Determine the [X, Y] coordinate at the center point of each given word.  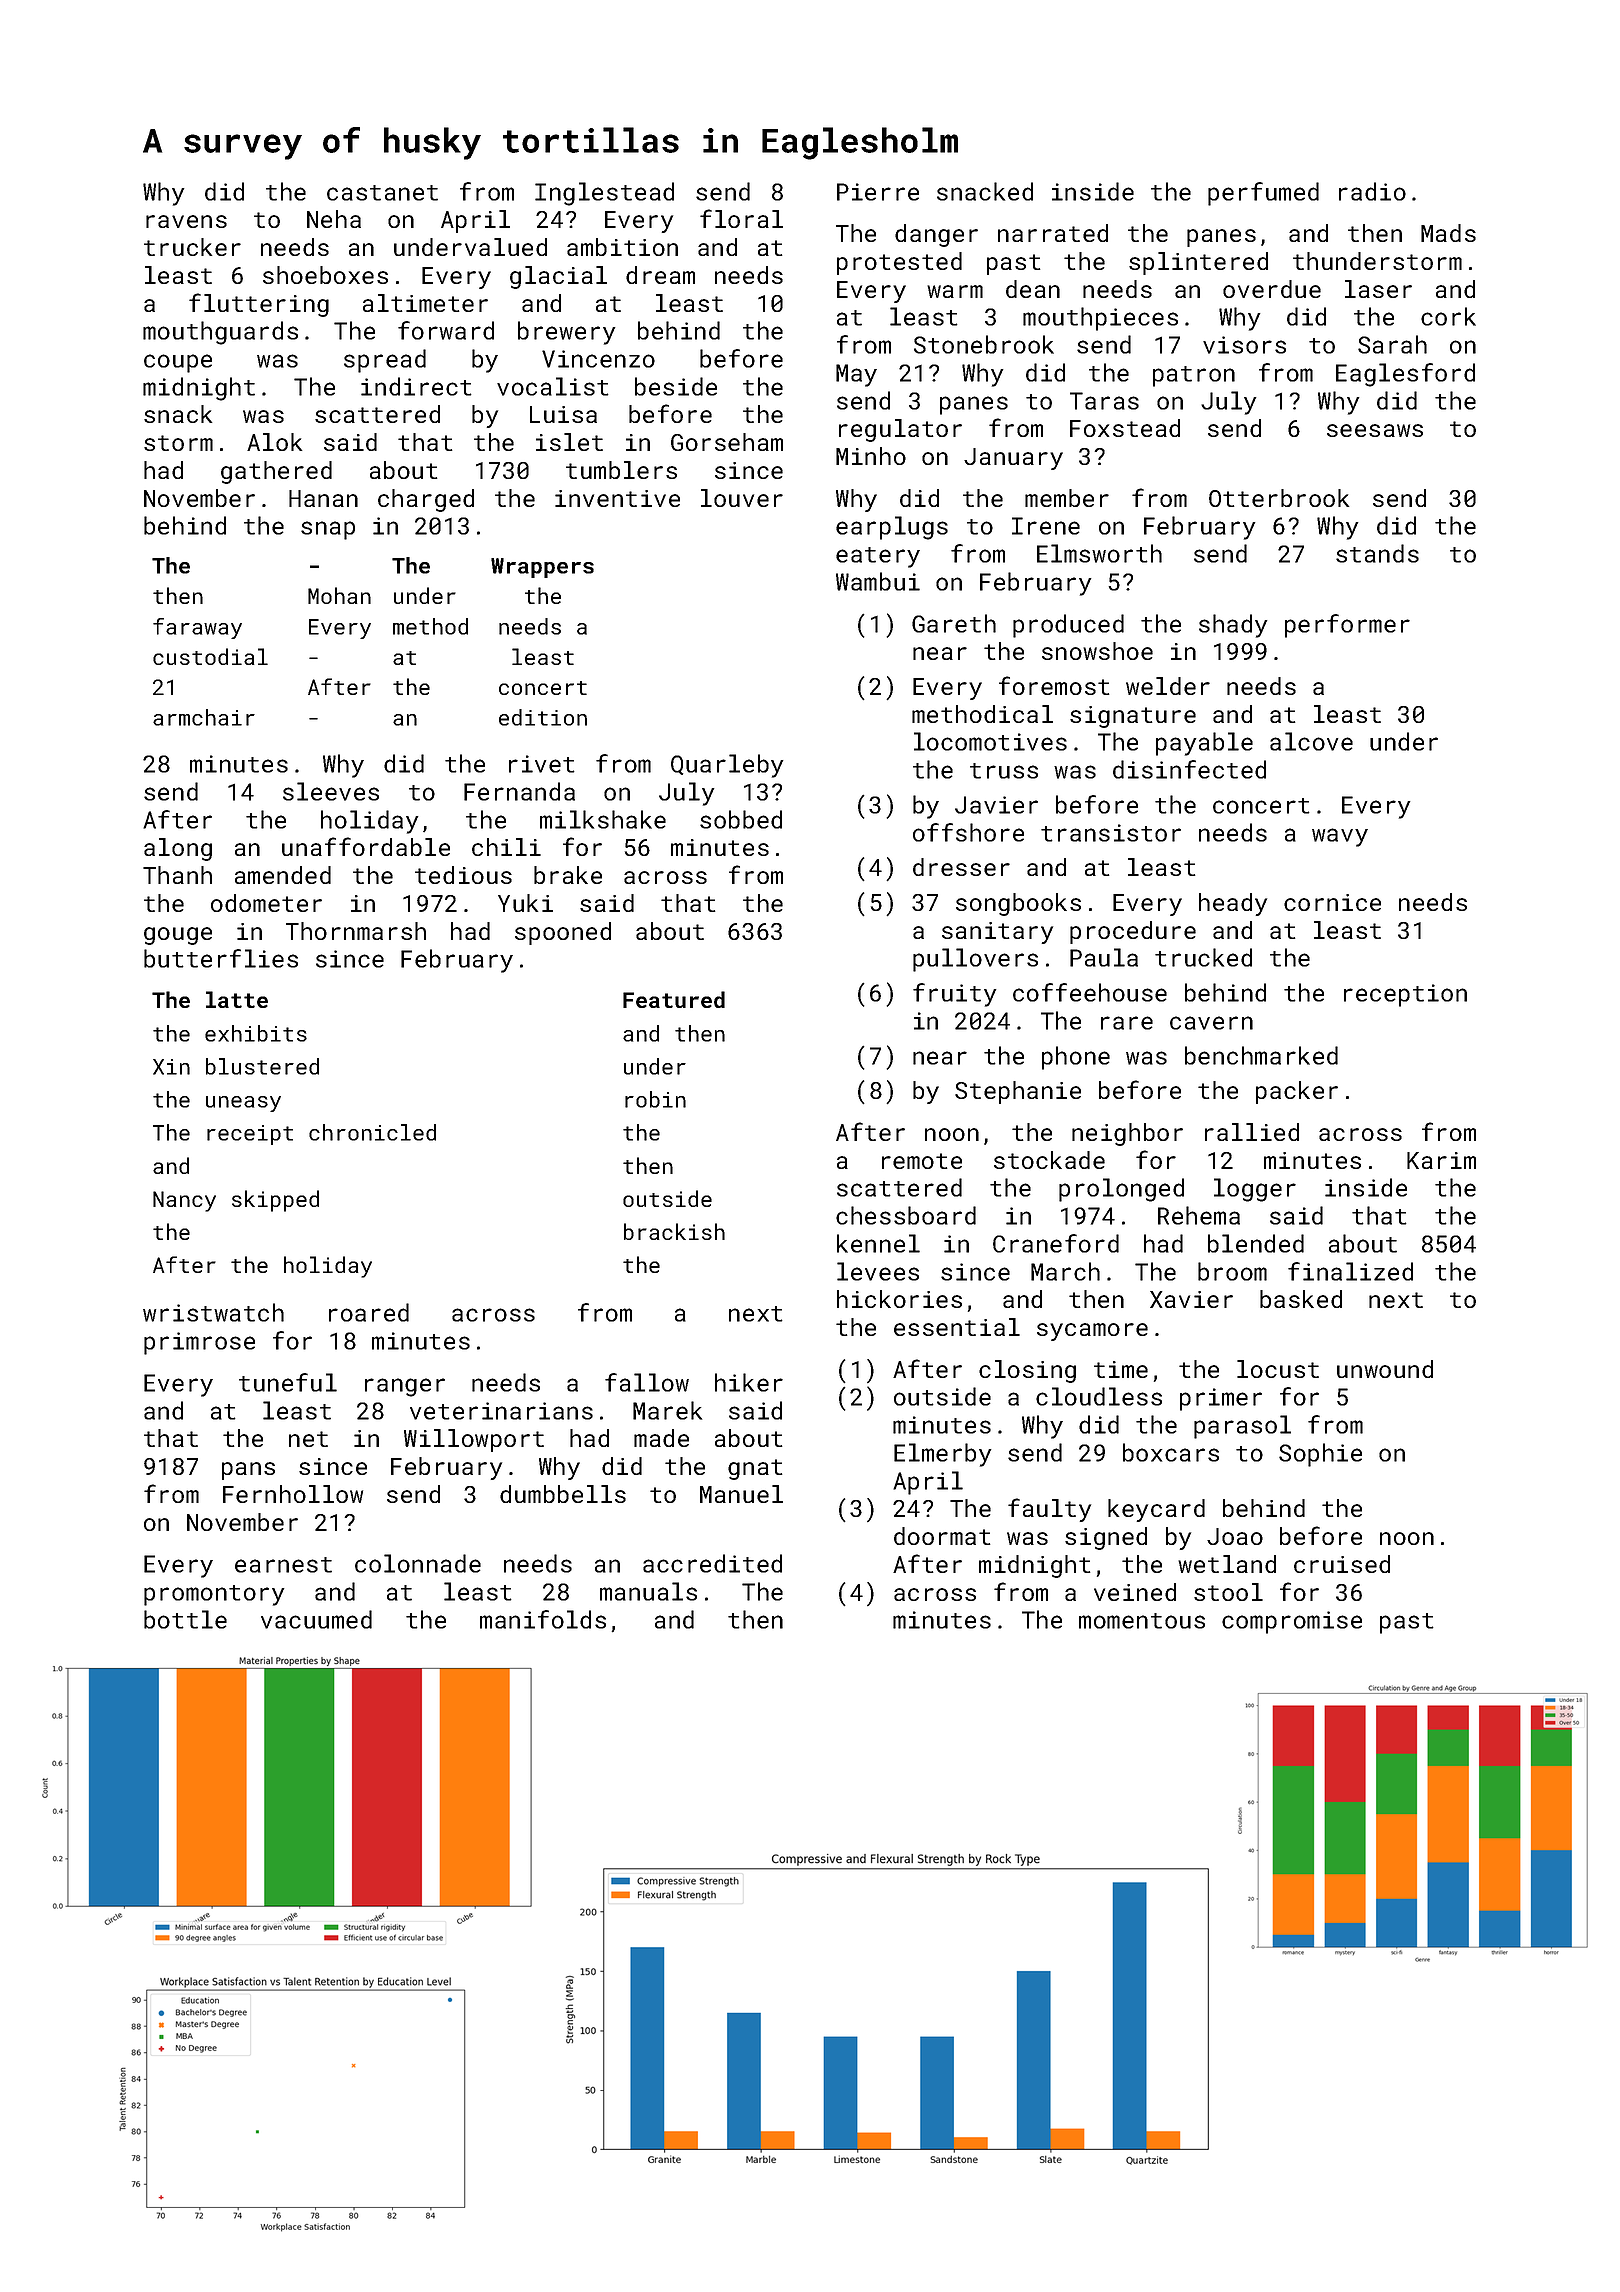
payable [1204, 744]
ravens [186, 221]
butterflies [221, 958]
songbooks [1018, 904]
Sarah [1392, 344]
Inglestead [604, 194]
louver [742, 498]
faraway [197, 628]
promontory [214, 1595]
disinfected [1189, 769]
